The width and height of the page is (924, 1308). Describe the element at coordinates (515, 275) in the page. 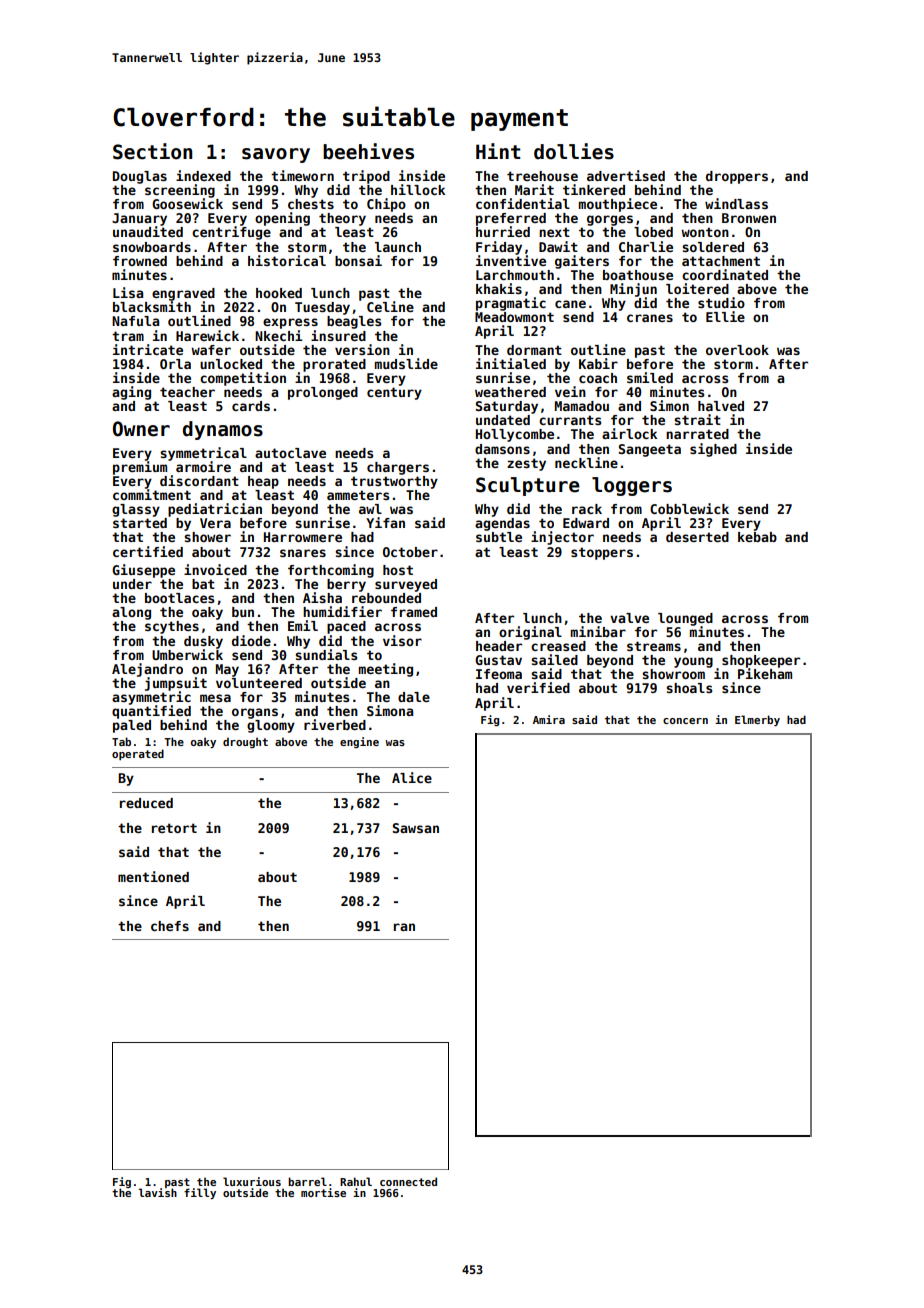

I see `Larchmouth` at that location.
